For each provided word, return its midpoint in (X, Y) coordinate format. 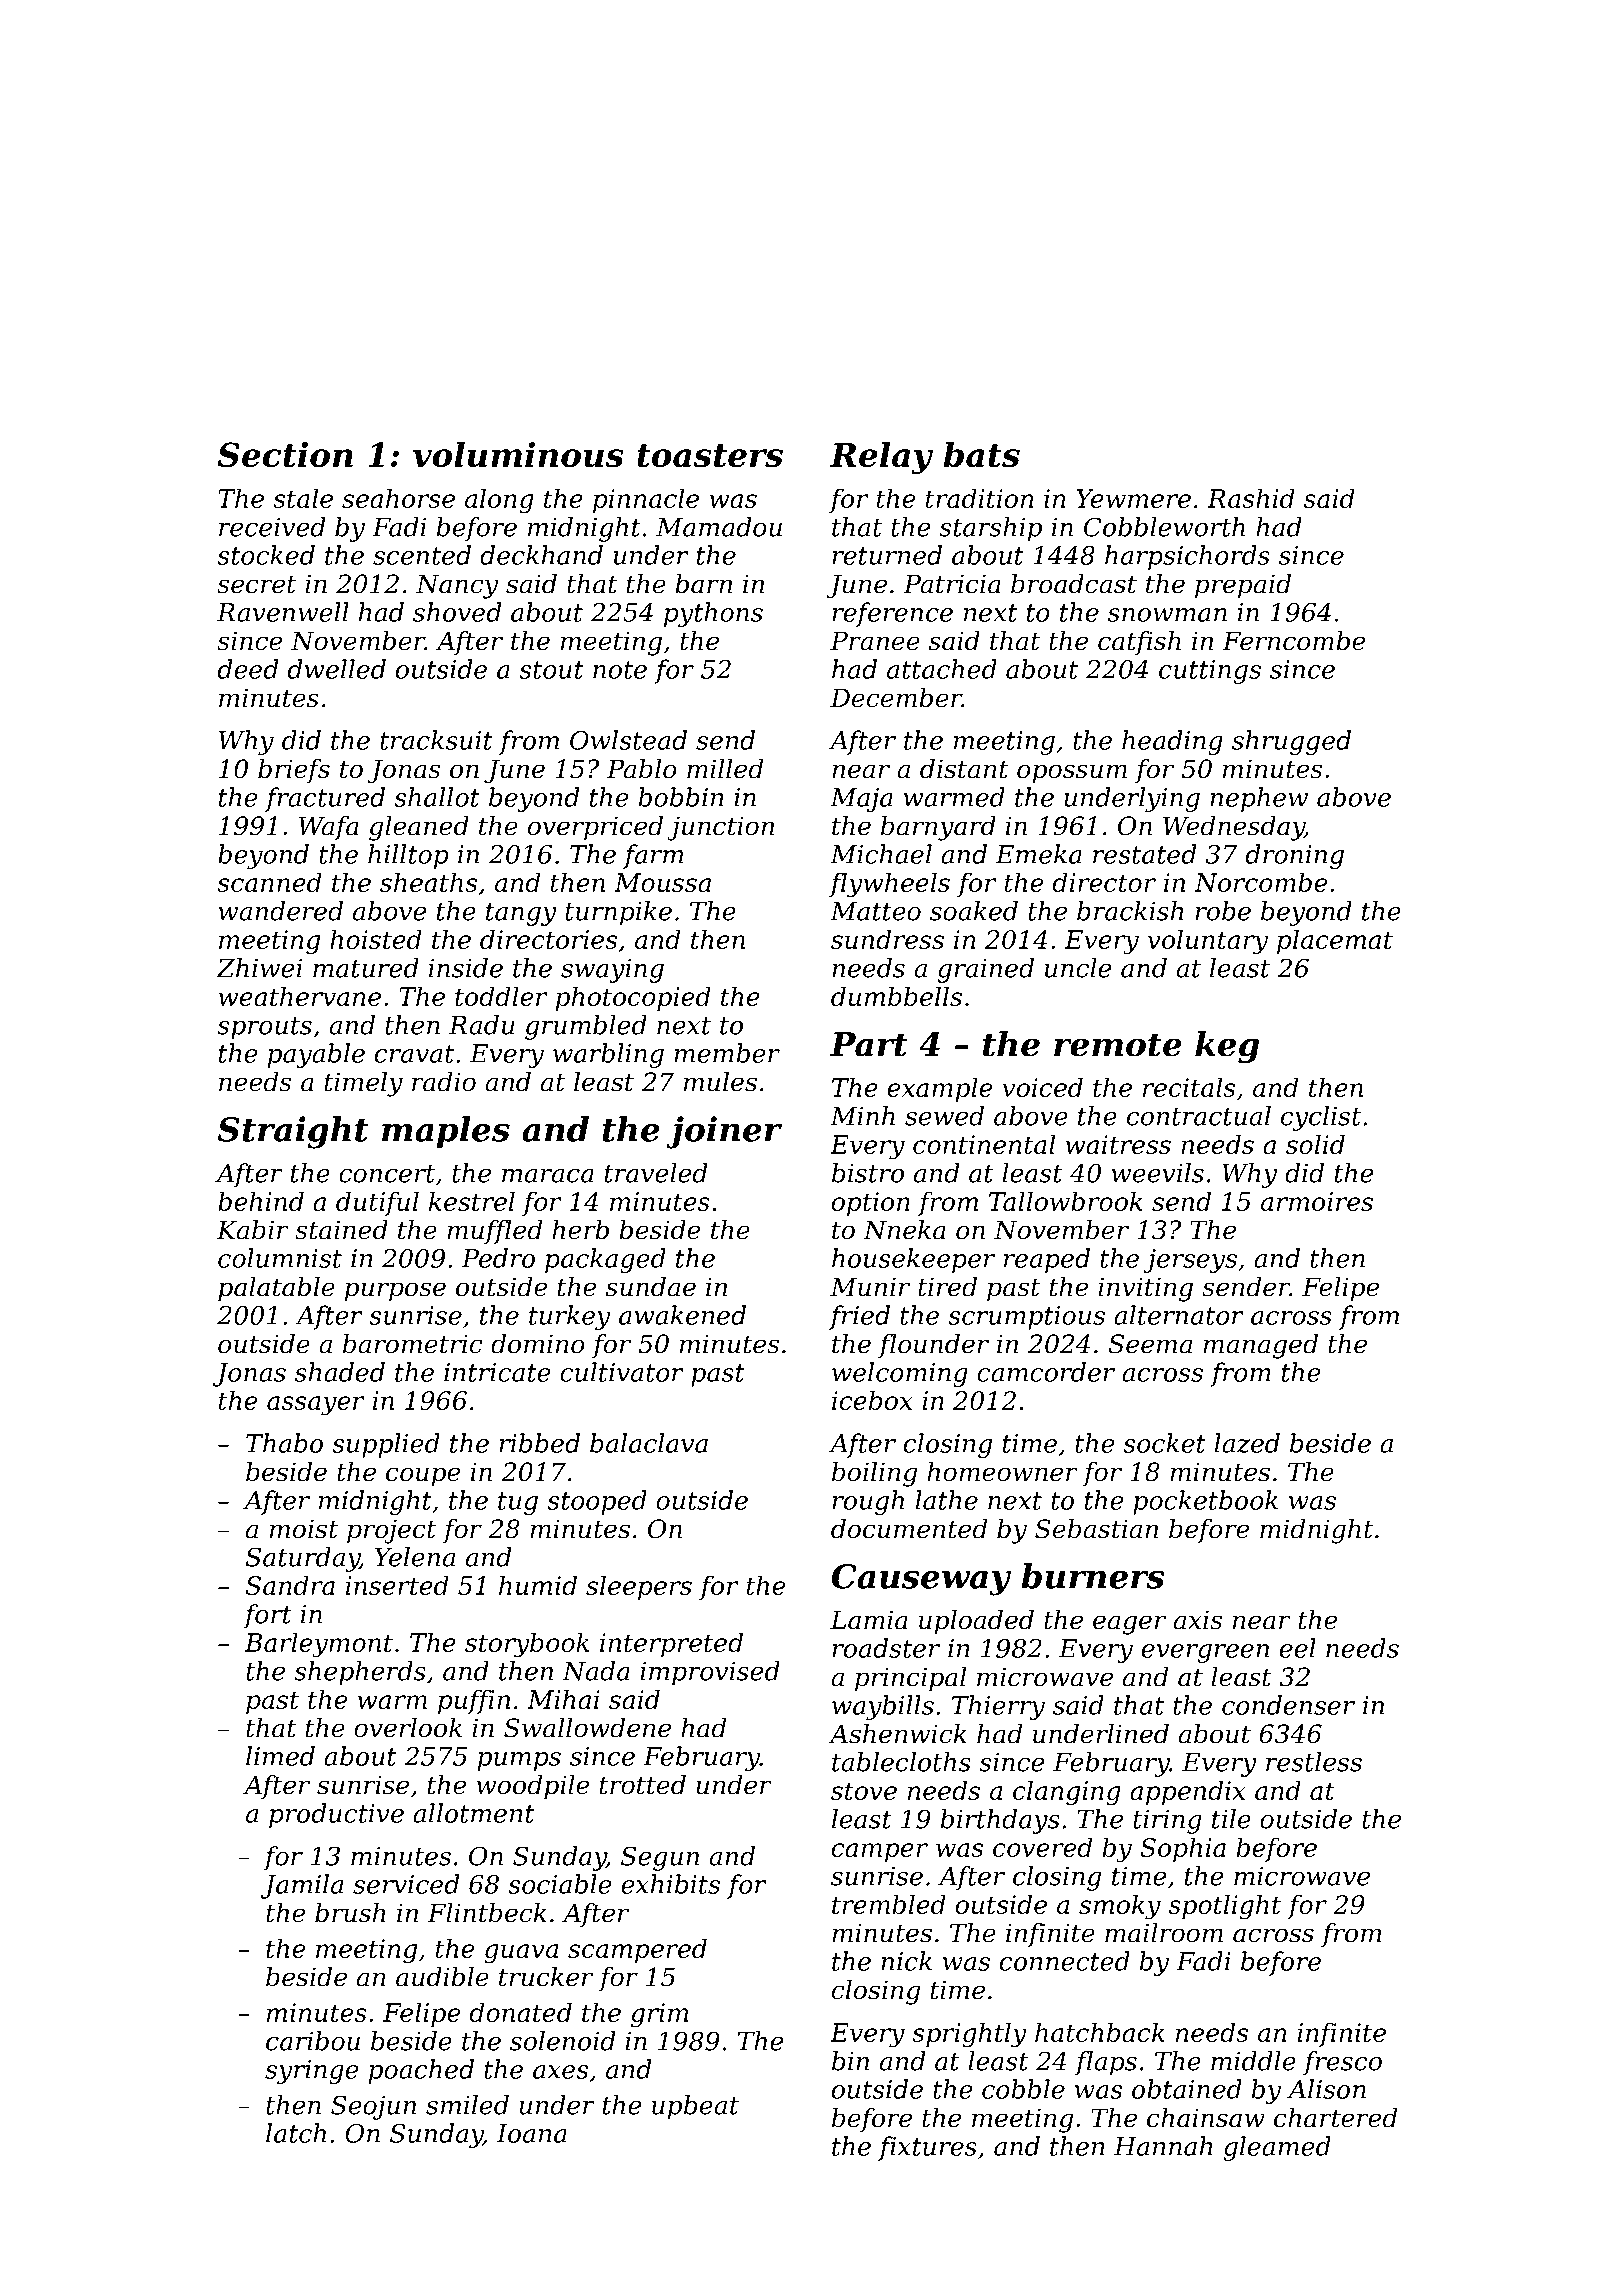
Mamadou (719, 527)
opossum (1072, 773)
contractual (1199, 1116)
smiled (467, 2105)
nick (906, 1961)
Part (869, 1044)
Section (285, 454)
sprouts (264, 1028)
